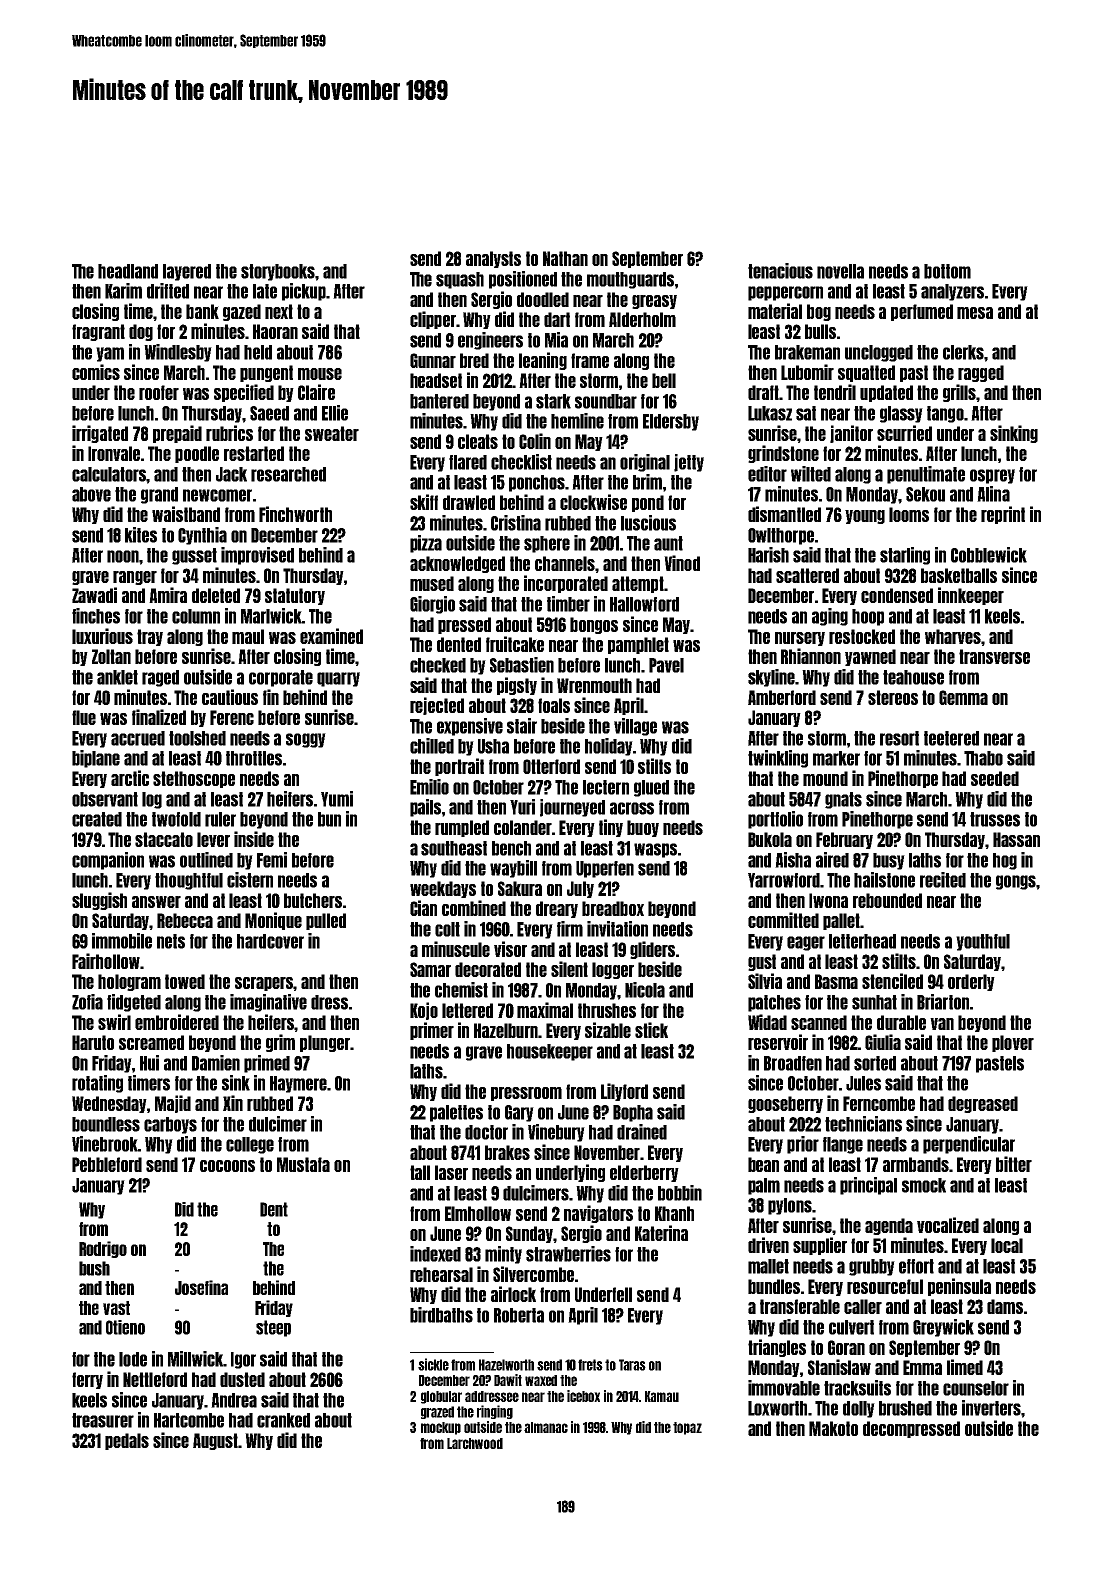 This screenshot has height=1576, width=1114. What do you see at coordinates (265, 291) in the screenshot?
I see `late` at bounding box center [265, 291].
